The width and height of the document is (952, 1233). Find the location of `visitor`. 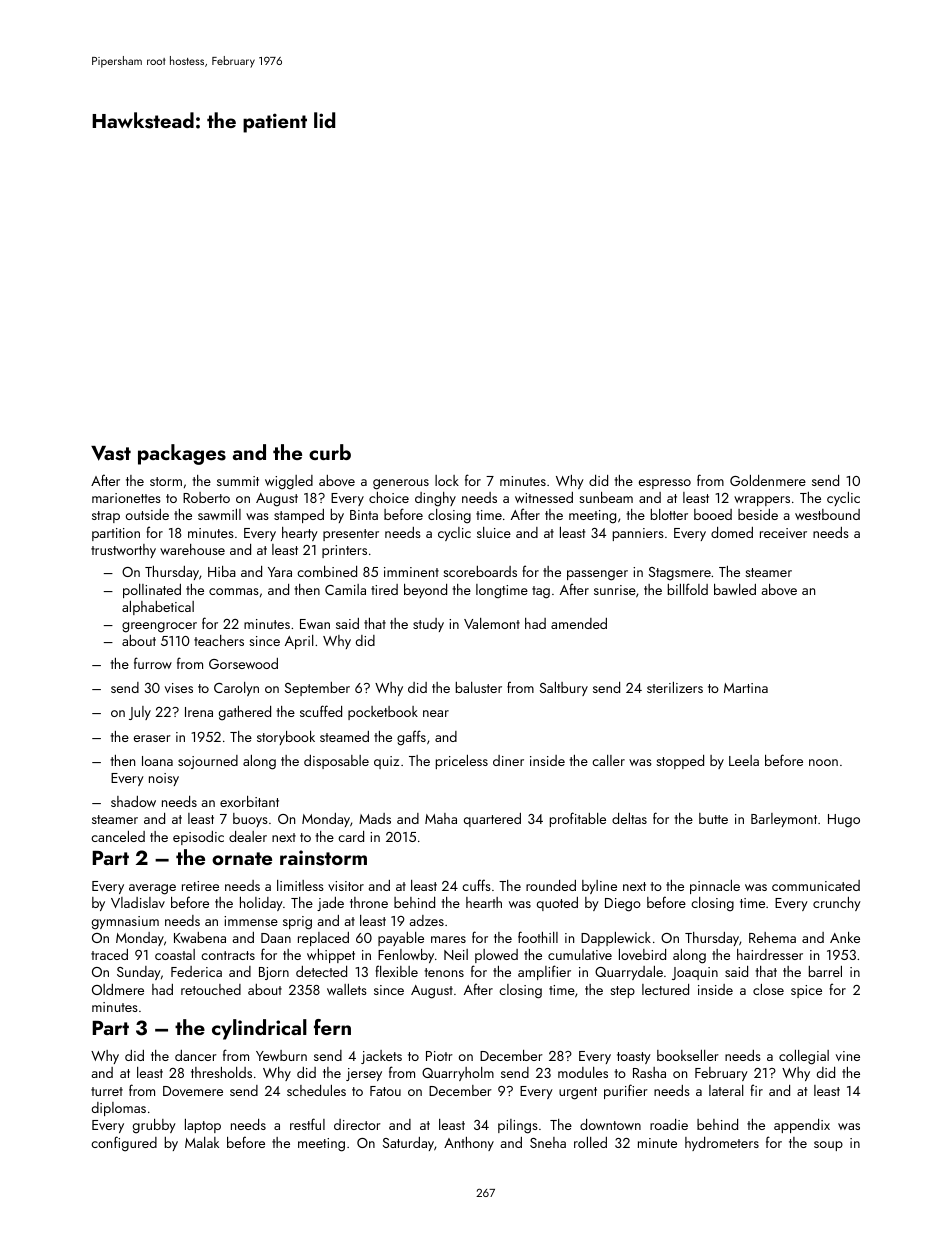

visitor is located at coordinates (346, 886).
